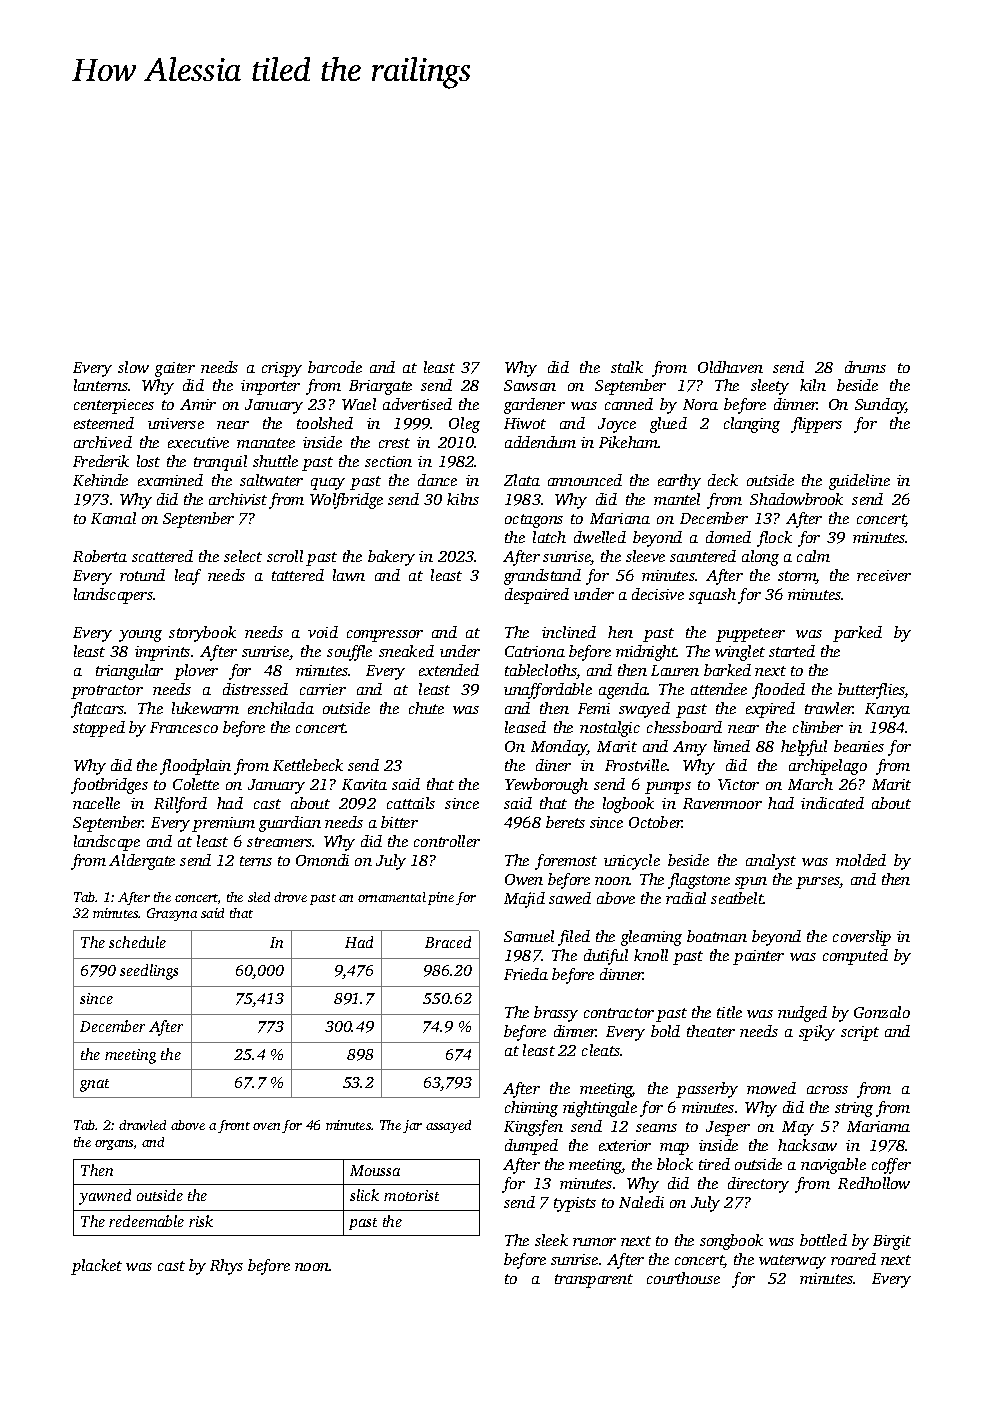 This screenshot has height=1426, width=984. What do you see at coordinates (629, 404) in the screenshot?
I see `canned` at bounding box center [629, 404].
